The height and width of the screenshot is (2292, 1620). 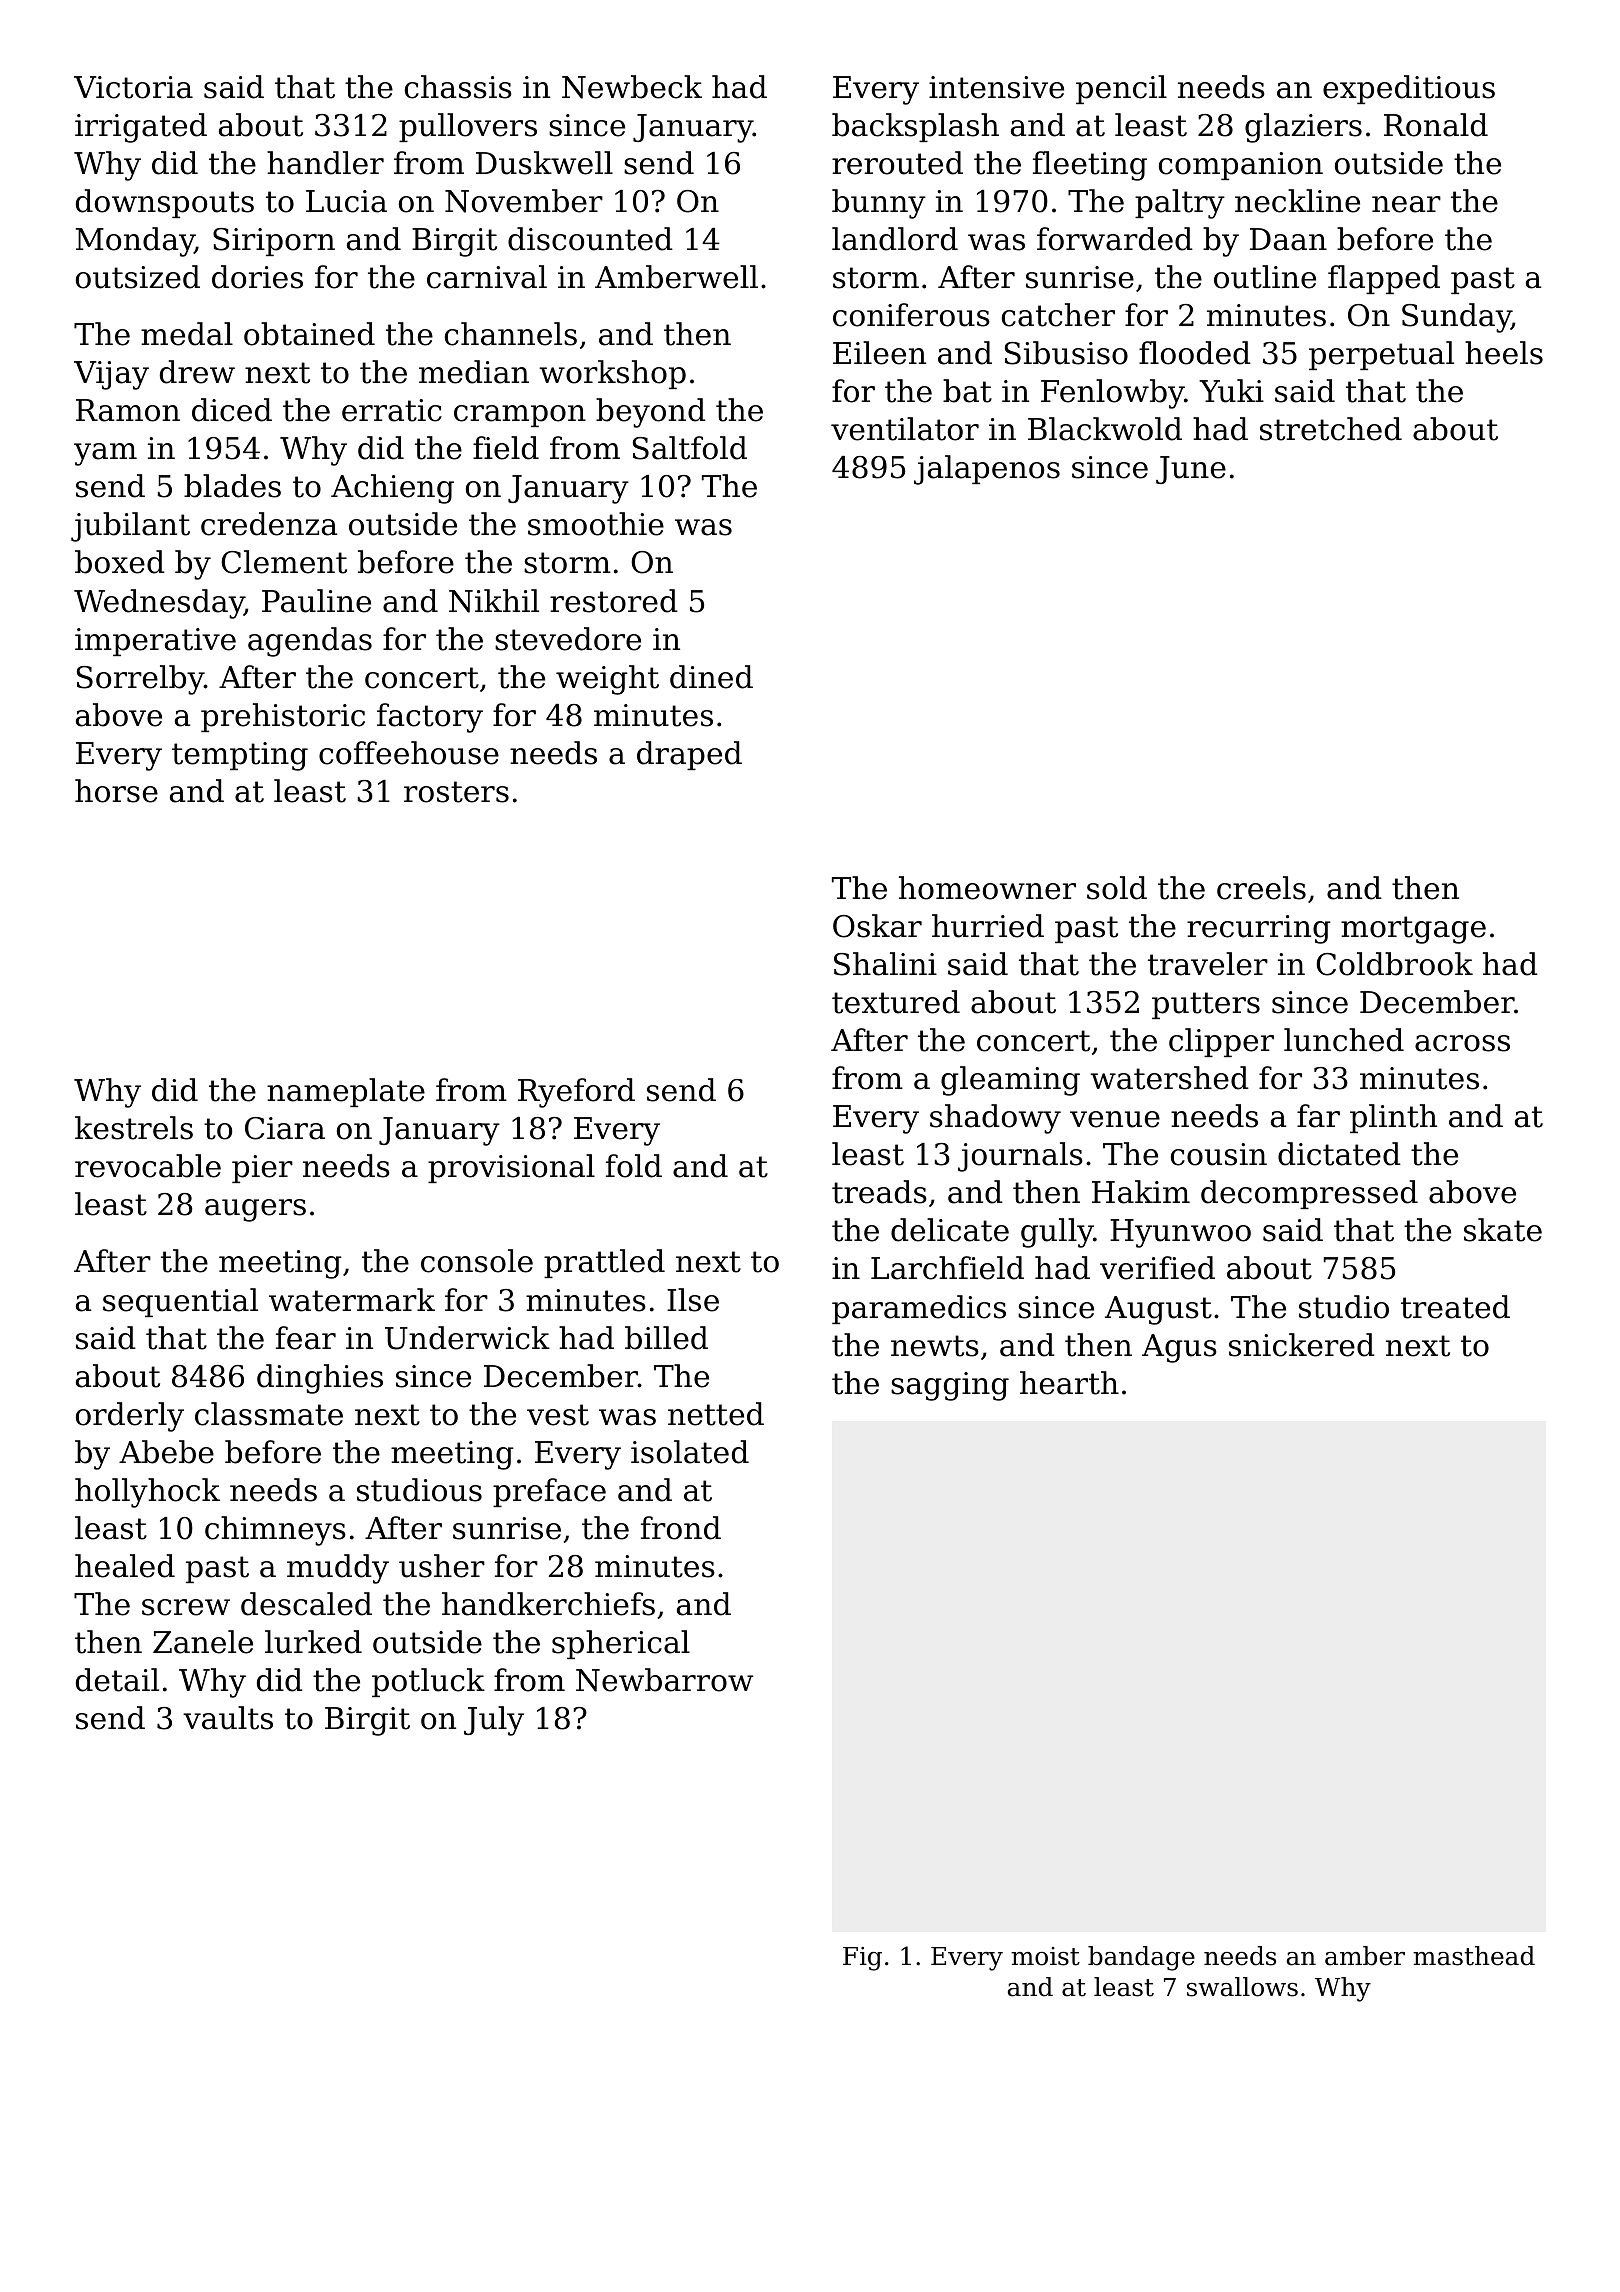 I want to click on rosters, so click(x=456, y=792).
